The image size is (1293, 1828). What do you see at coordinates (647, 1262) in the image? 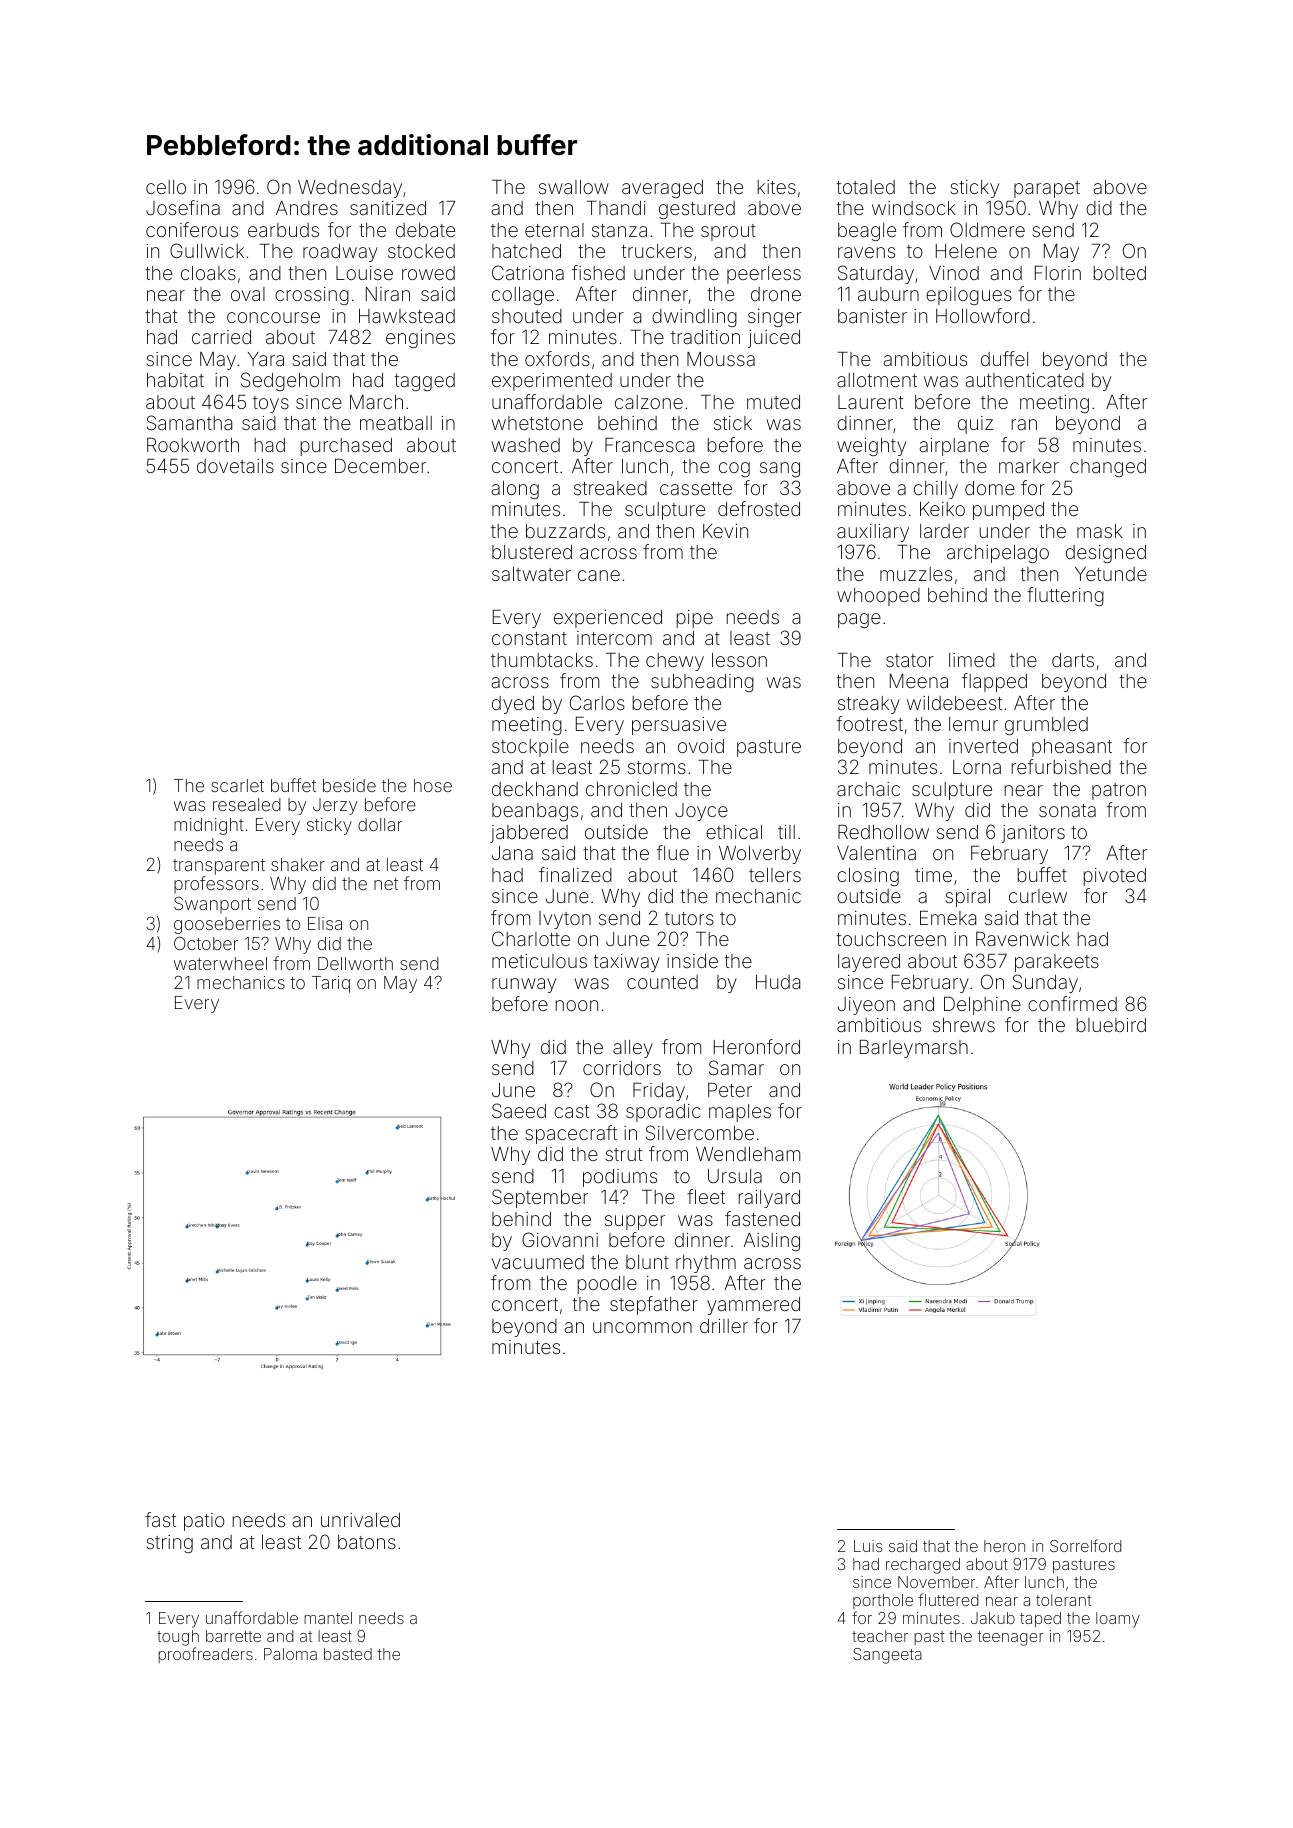
I see `blunt` at bounding box center [647, 1262].
